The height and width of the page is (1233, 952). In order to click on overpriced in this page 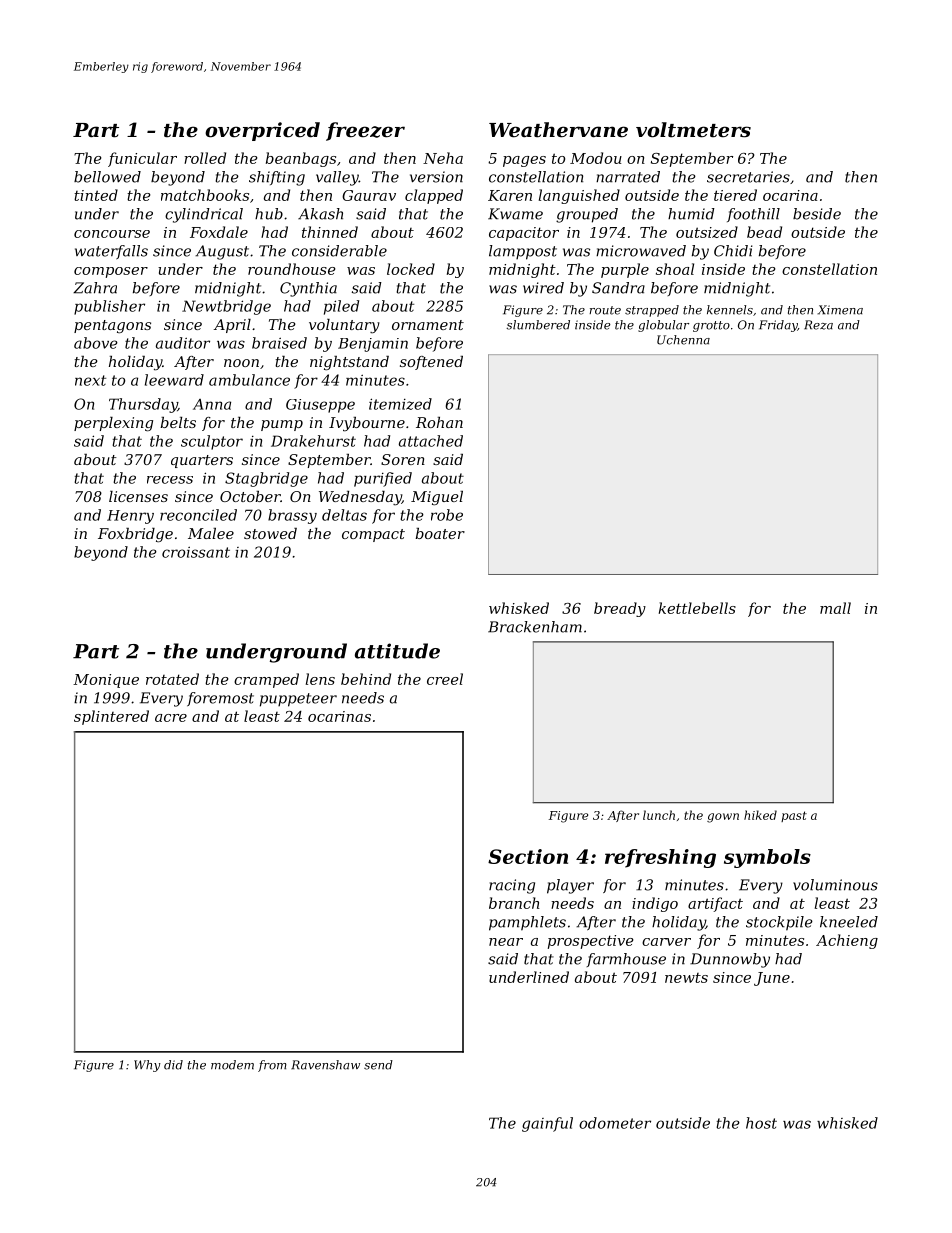, I will do `click(262, 131)`.
